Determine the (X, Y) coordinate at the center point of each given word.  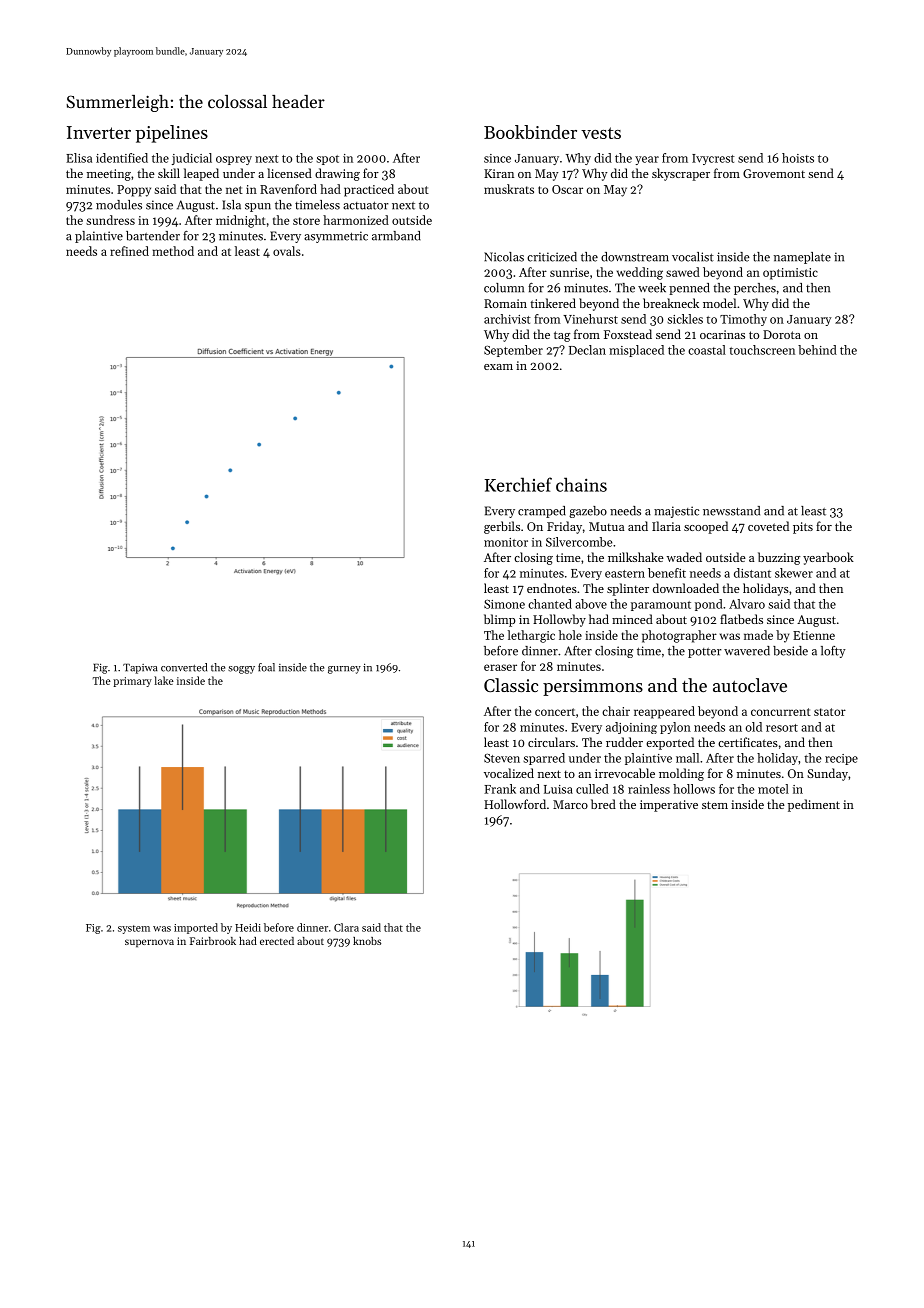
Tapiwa (140, 669)
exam (498, 367)
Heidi (248, 927)
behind (817, 350)
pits (803, 528)
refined (129, 251)
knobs (367, 941)
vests (601, 133)
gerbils (502, 527)
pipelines (171, 134)
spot (327, 160)
